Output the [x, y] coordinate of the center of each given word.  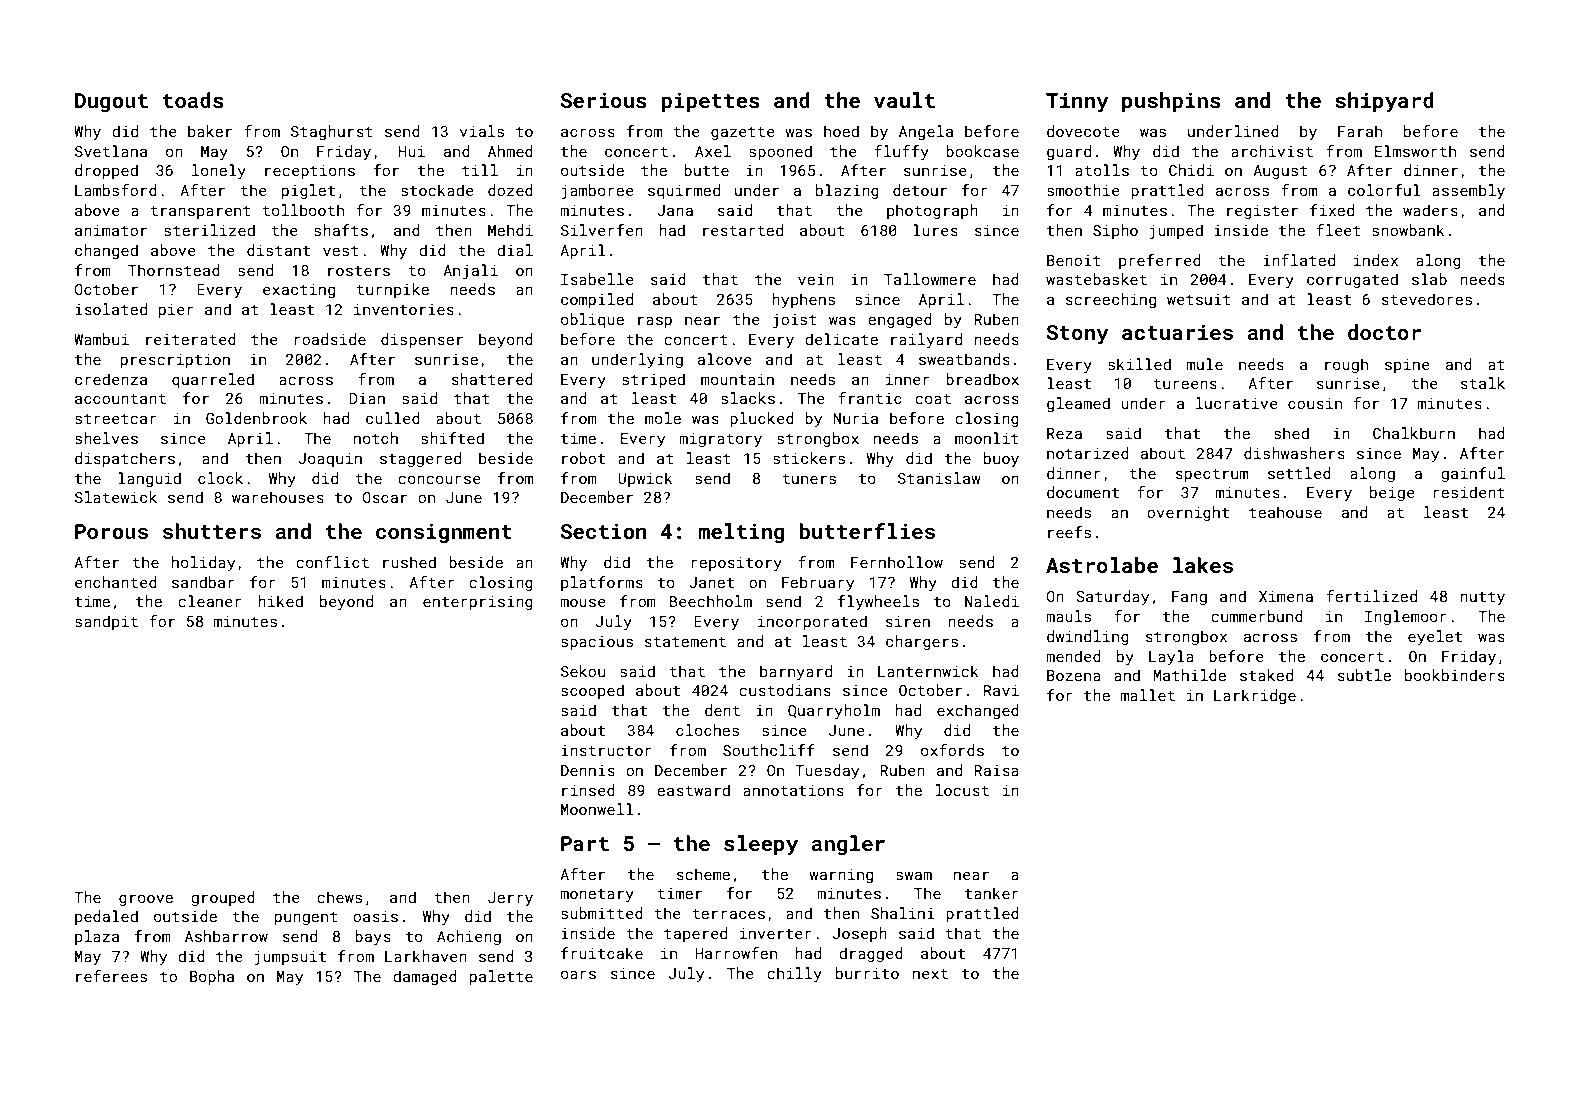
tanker [992, 893]
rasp [655, 322]
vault [904, 100]
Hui [412, 151]
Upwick [645, 479]
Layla [1171, 658]
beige [1392, 493]
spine [1407, 366]
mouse [583, 602]
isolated [111, 309]
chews [339, 897]
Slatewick [116, 497]
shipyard [1384, 102]
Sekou [583, 671]
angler [848, 845]
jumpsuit [290, 958]
